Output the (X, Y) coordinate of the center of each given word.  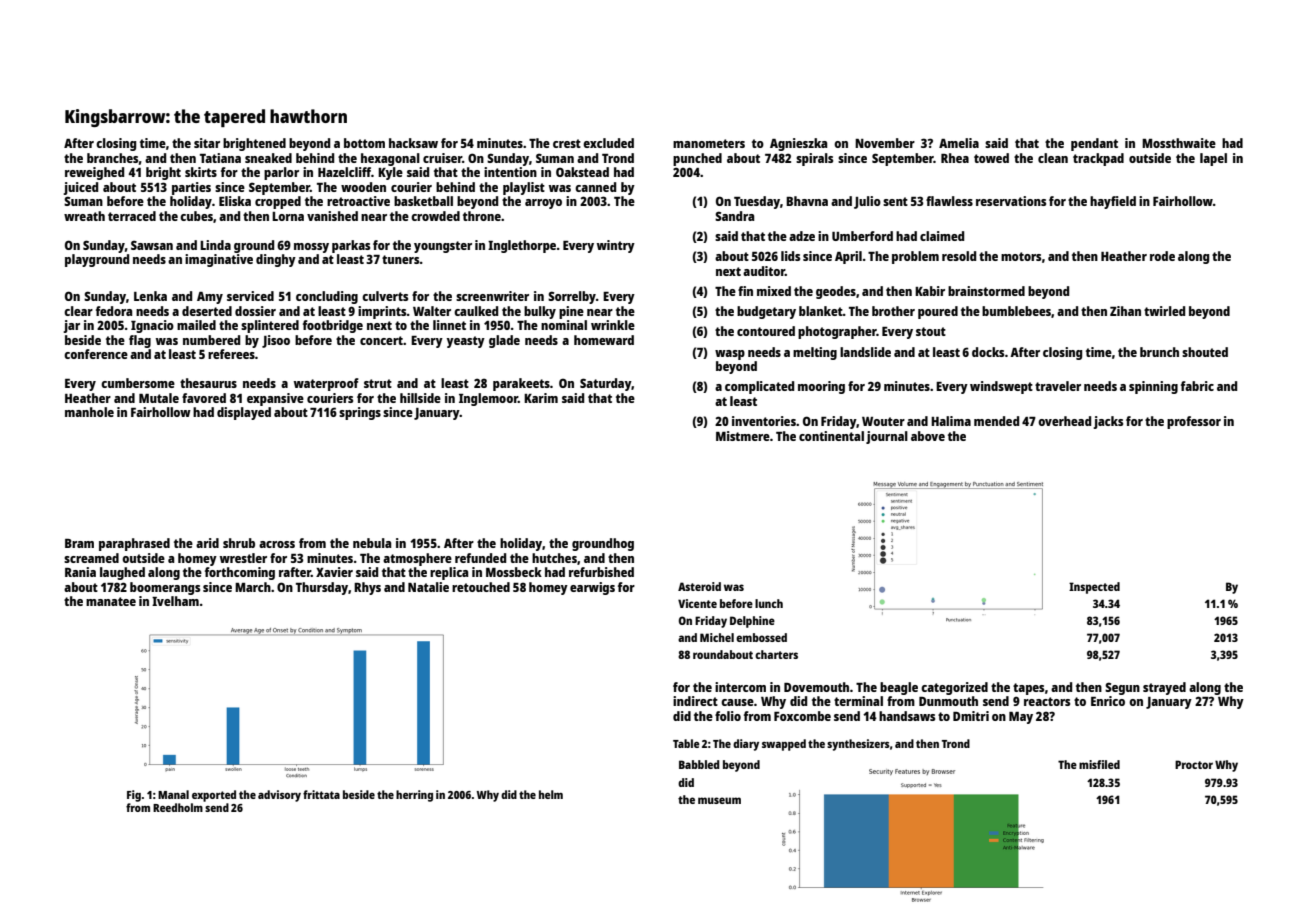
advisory (279, 796)
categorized (954, 688)
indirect (695, 701)
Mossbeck (514, 572)
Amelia (959, 143)
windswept (1001, 387)
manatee (111, 601)
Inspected (1094, 588)
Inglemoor (488, 399)
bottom (364, 143)
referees (231, 354)
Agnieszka (798, 144)
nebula (372, 543)
